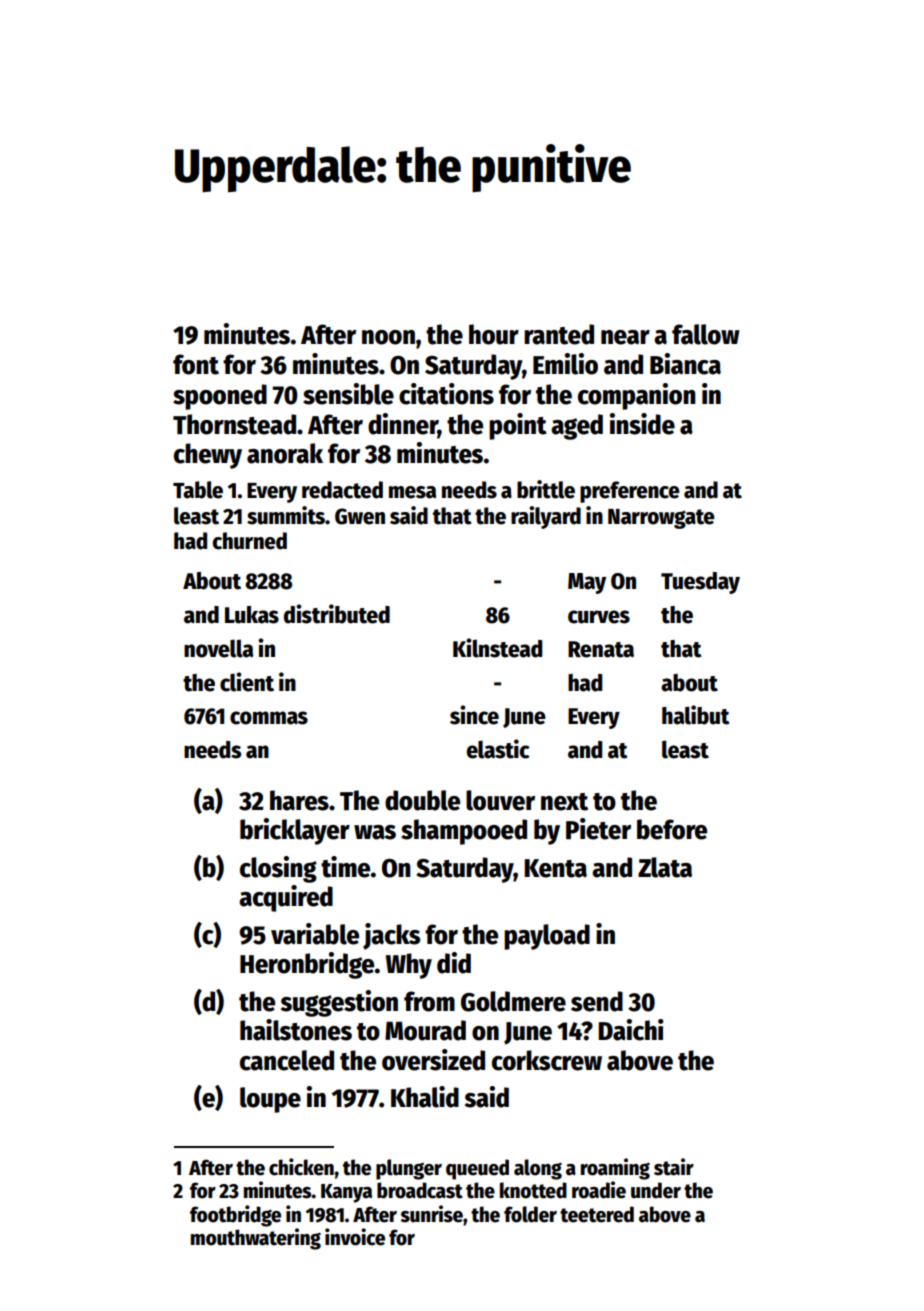  I want to click on Tuesday, so click(700, 583).
